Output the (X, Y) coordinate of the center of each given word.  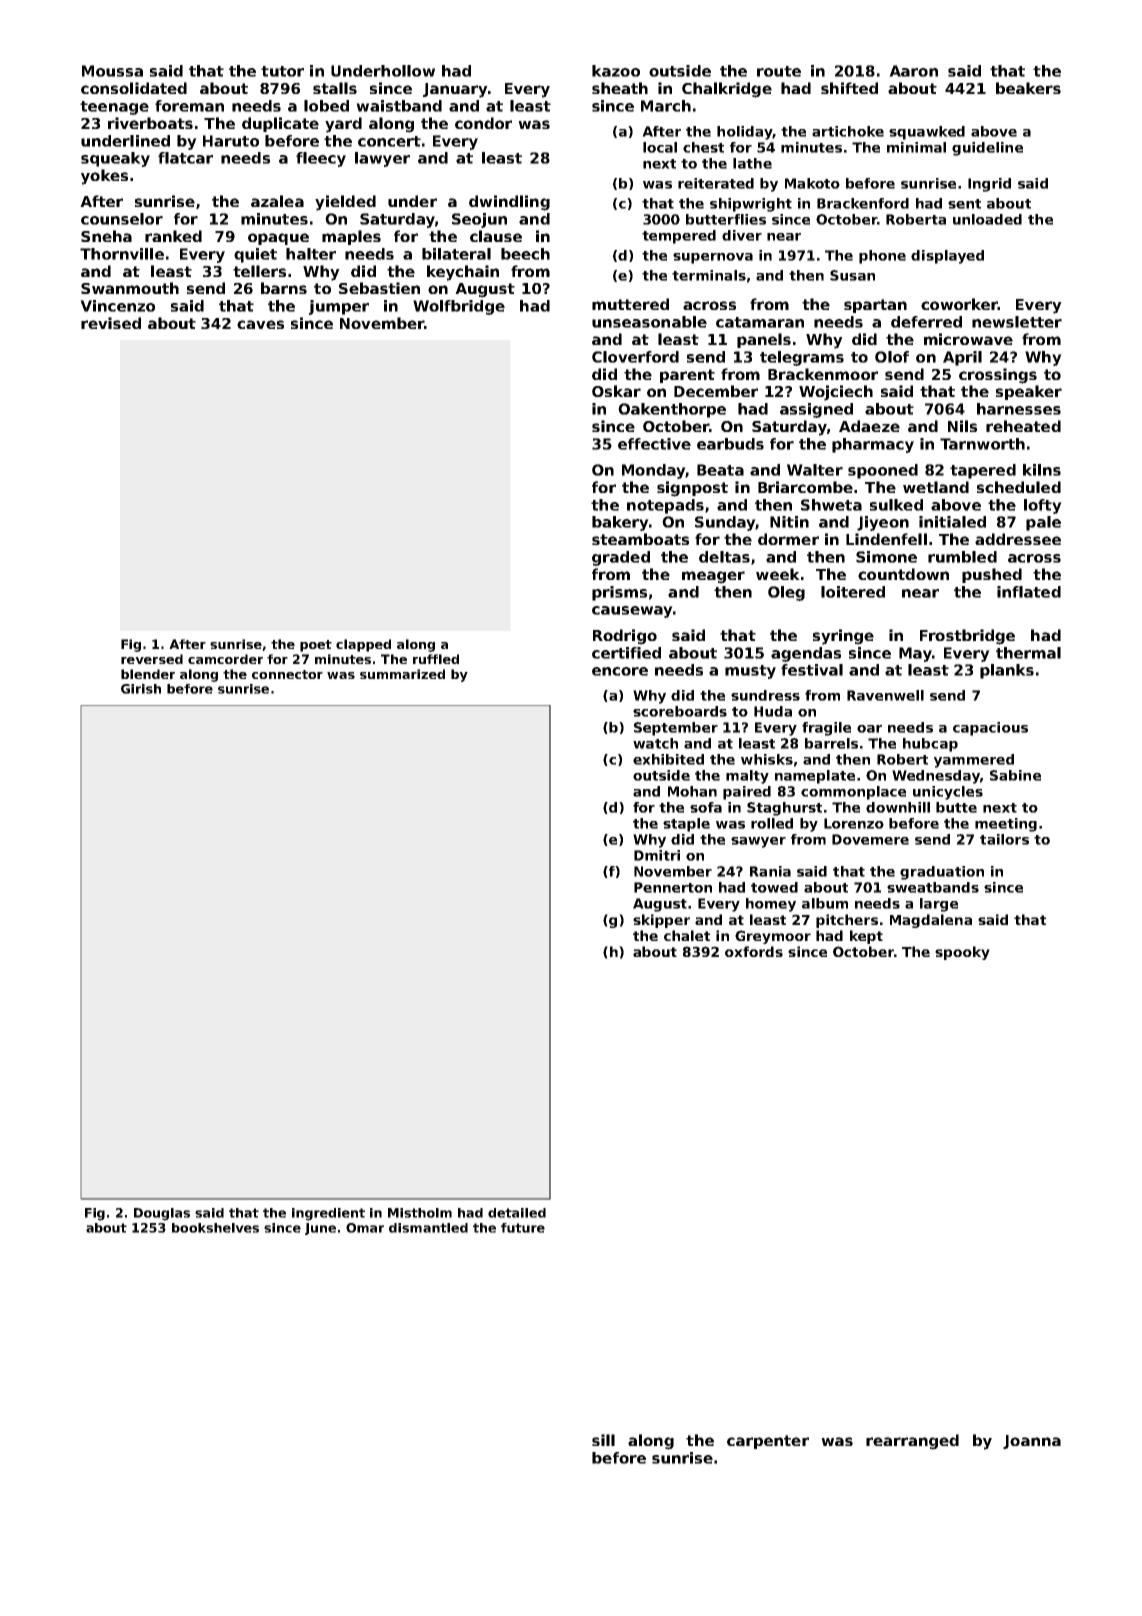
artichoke (848, 131)
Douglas (162, 1214)
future (523, 1228)
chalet (687, 935)
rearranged (912, 1442)
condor (483, 123)
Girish (141, 689)
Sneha (106, 236)
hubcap (930, 745)
